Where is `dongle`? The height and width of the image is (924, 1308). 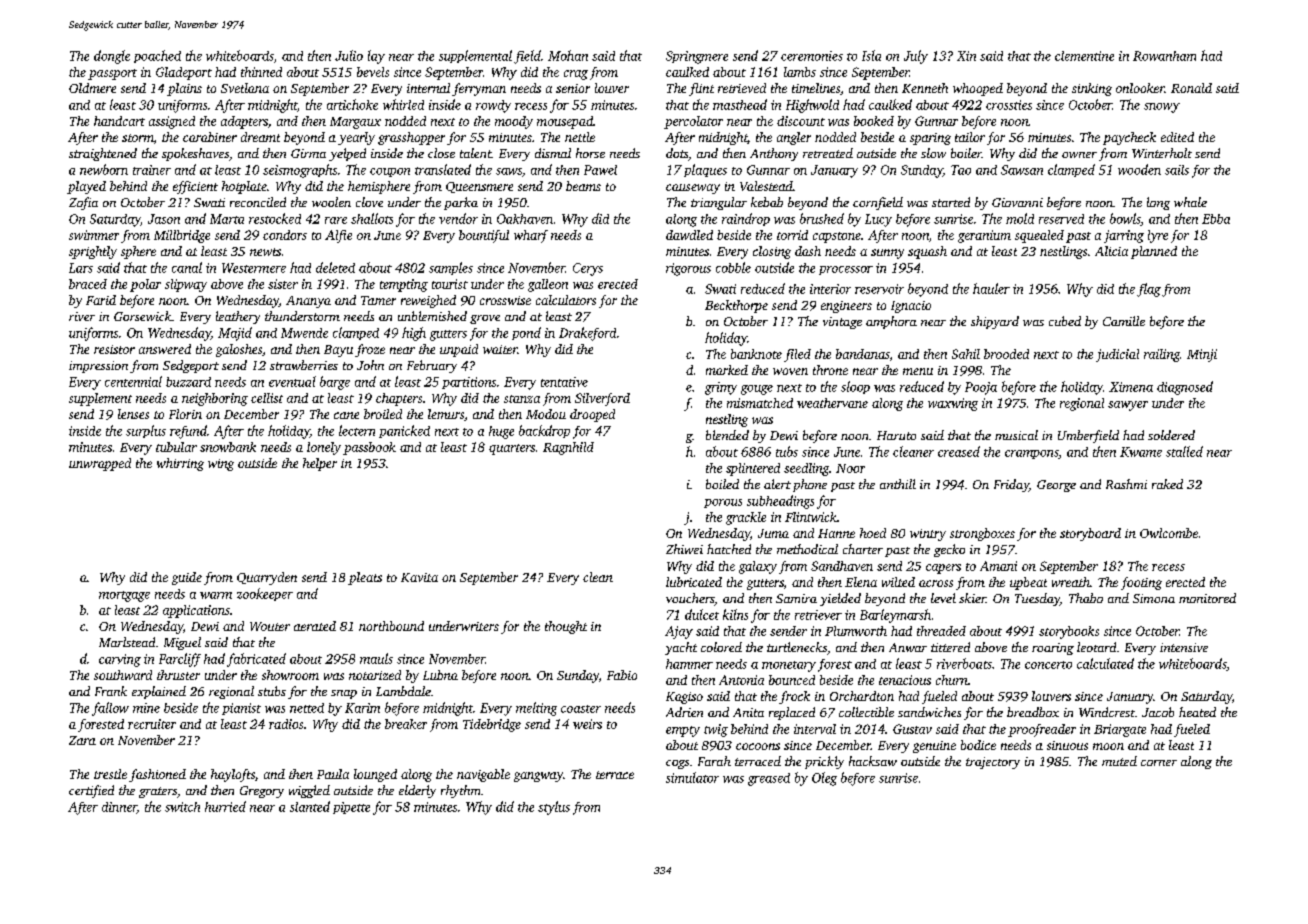
dongle is located at coordinates (112, 57).
